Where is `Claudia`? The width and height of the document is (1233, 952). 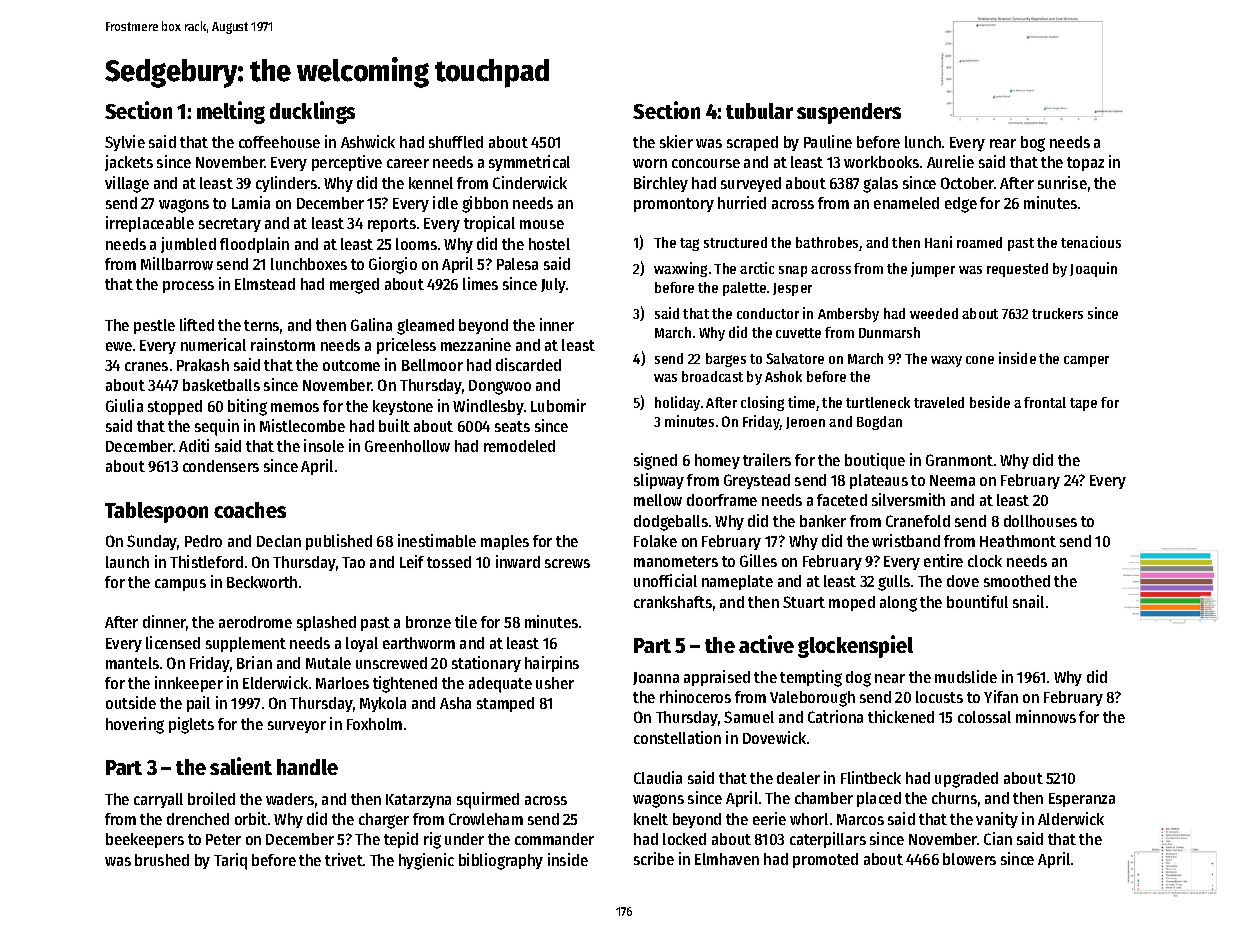 Claudia is located at coordinates (658, 777).
